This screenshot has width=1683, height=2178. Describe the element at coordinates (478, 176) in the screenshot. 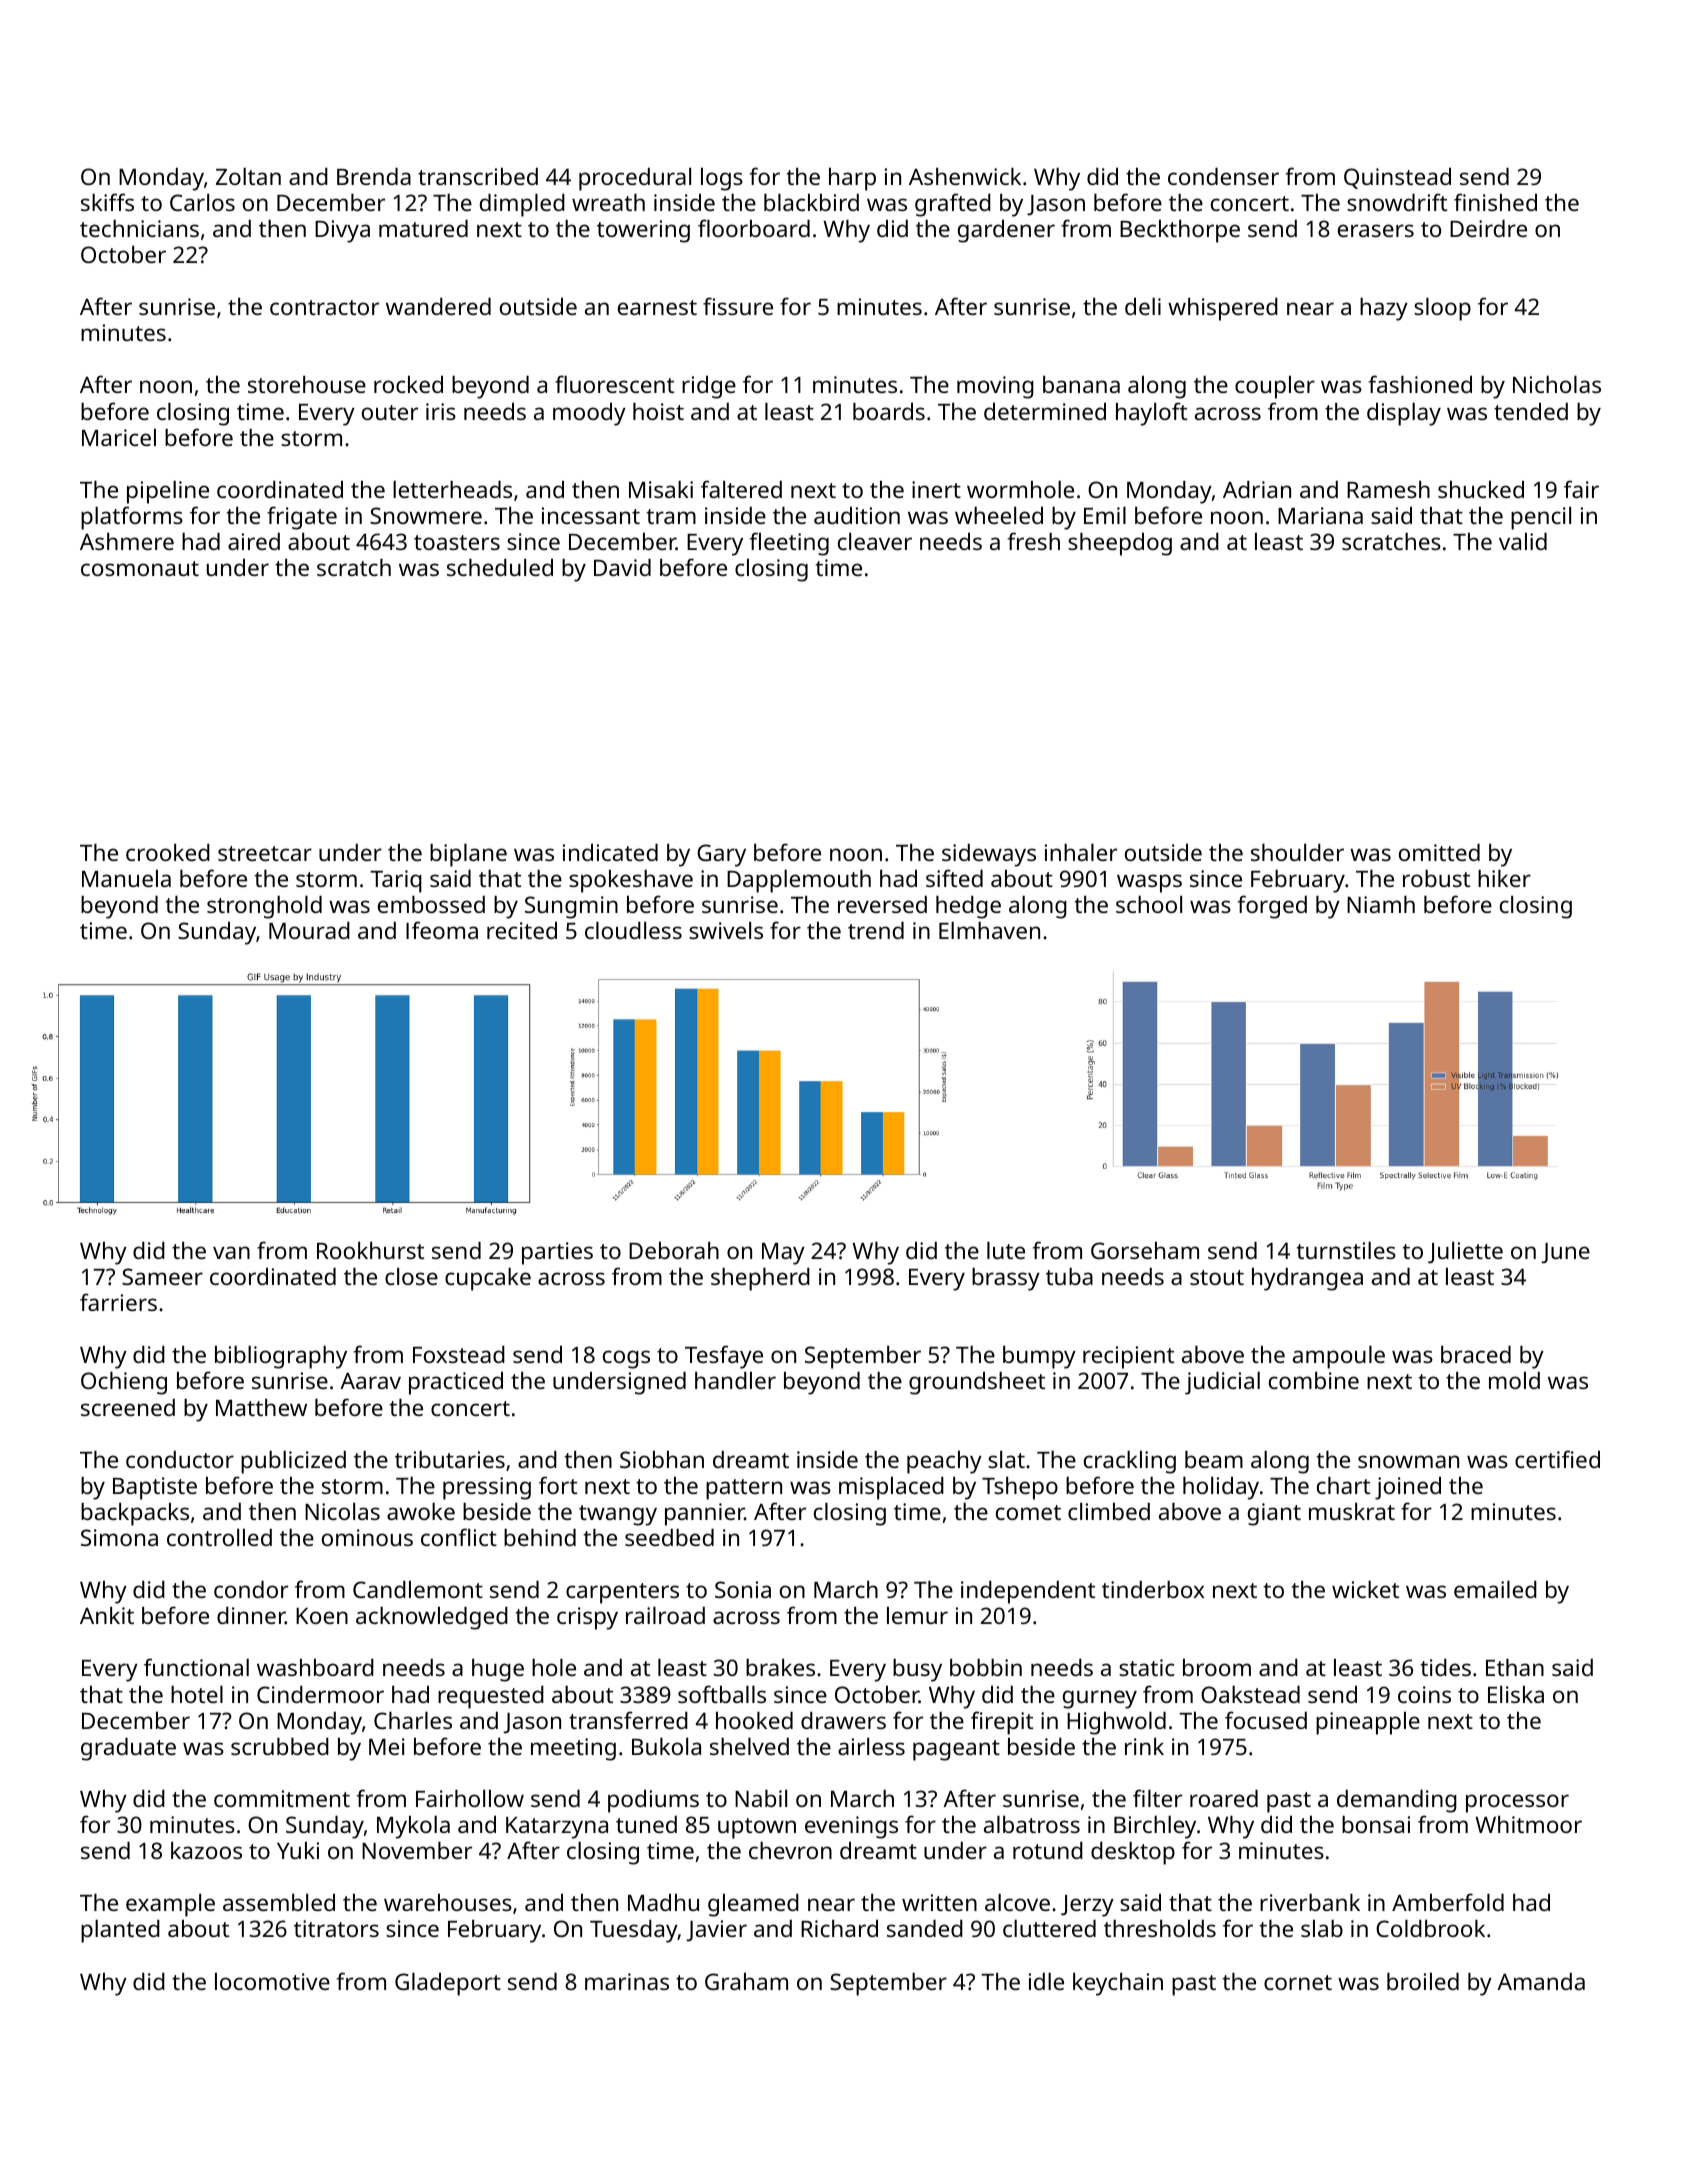

I see `transcribed` at that location.
